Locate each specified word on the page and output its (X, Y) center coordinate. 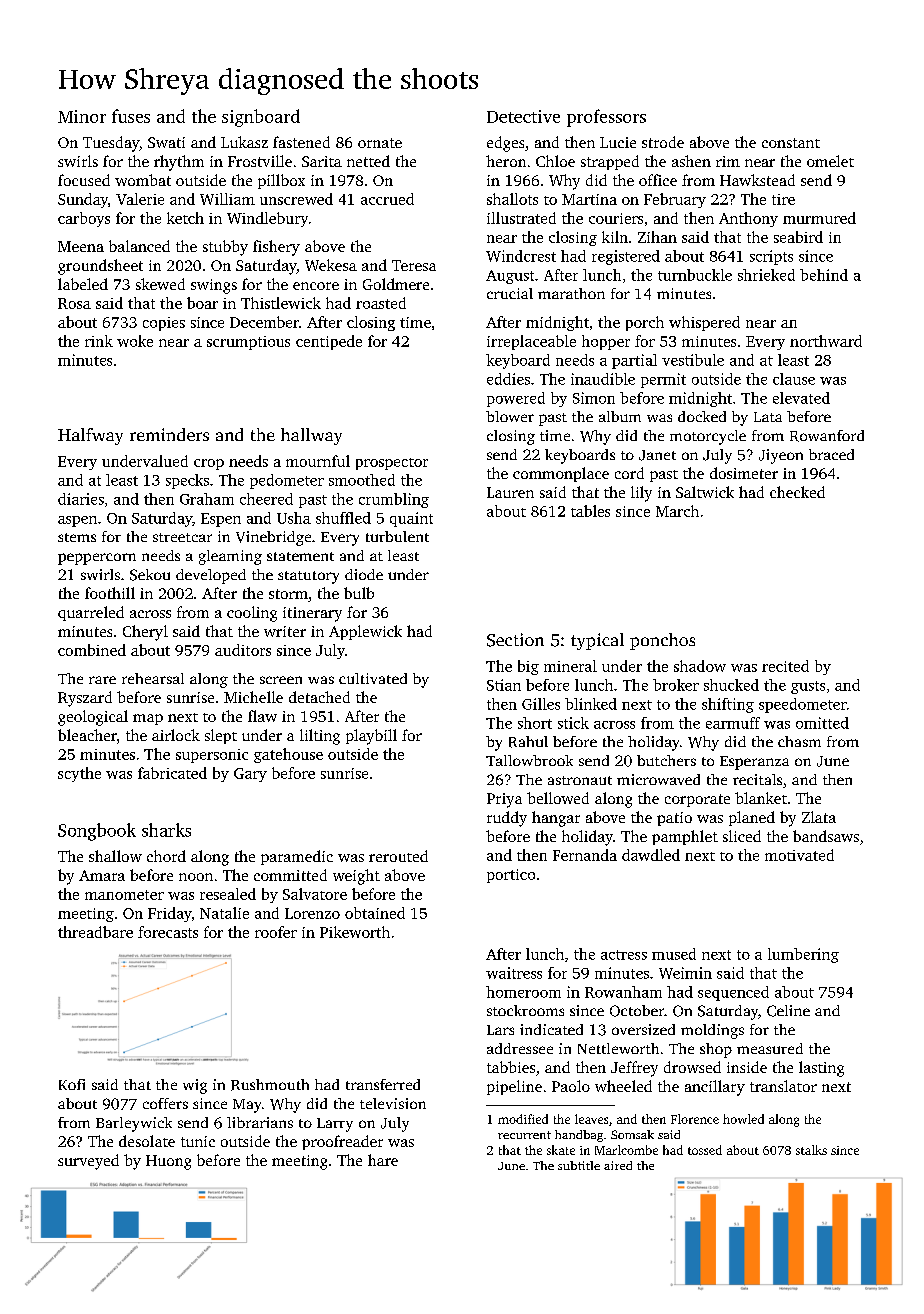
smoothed (362, 480)
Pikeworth (355, 932)
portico (511, 876)
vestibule (693, 360)
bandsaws (826, 836)
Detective (523, 116)
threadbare (95, 932)
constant (791, 143)
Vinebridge (273, 538)
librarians (260, 1122)
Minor (82, 116)
